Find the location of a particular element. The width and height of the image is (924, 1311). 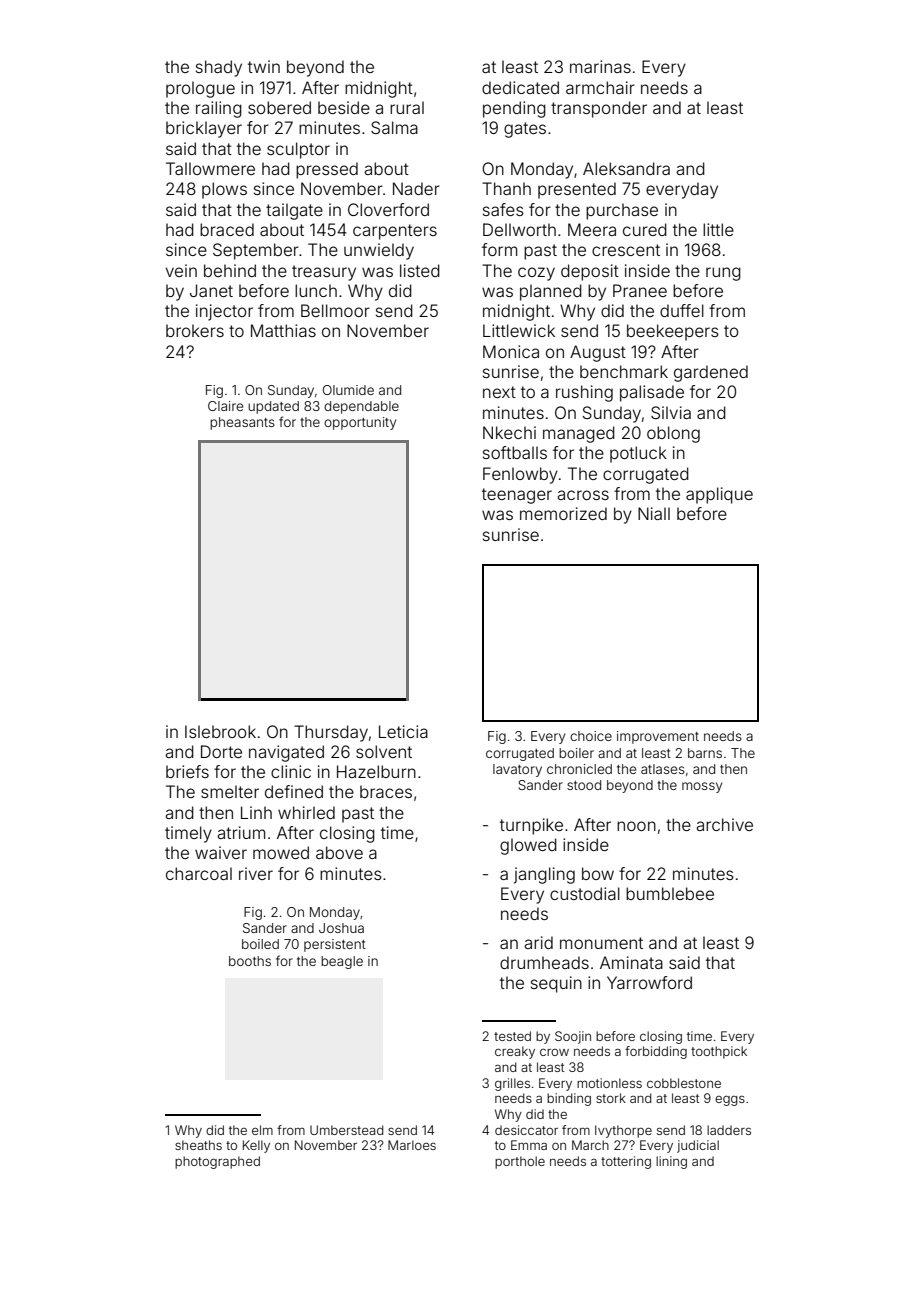

marinas is located at coordinates (600, 66).
